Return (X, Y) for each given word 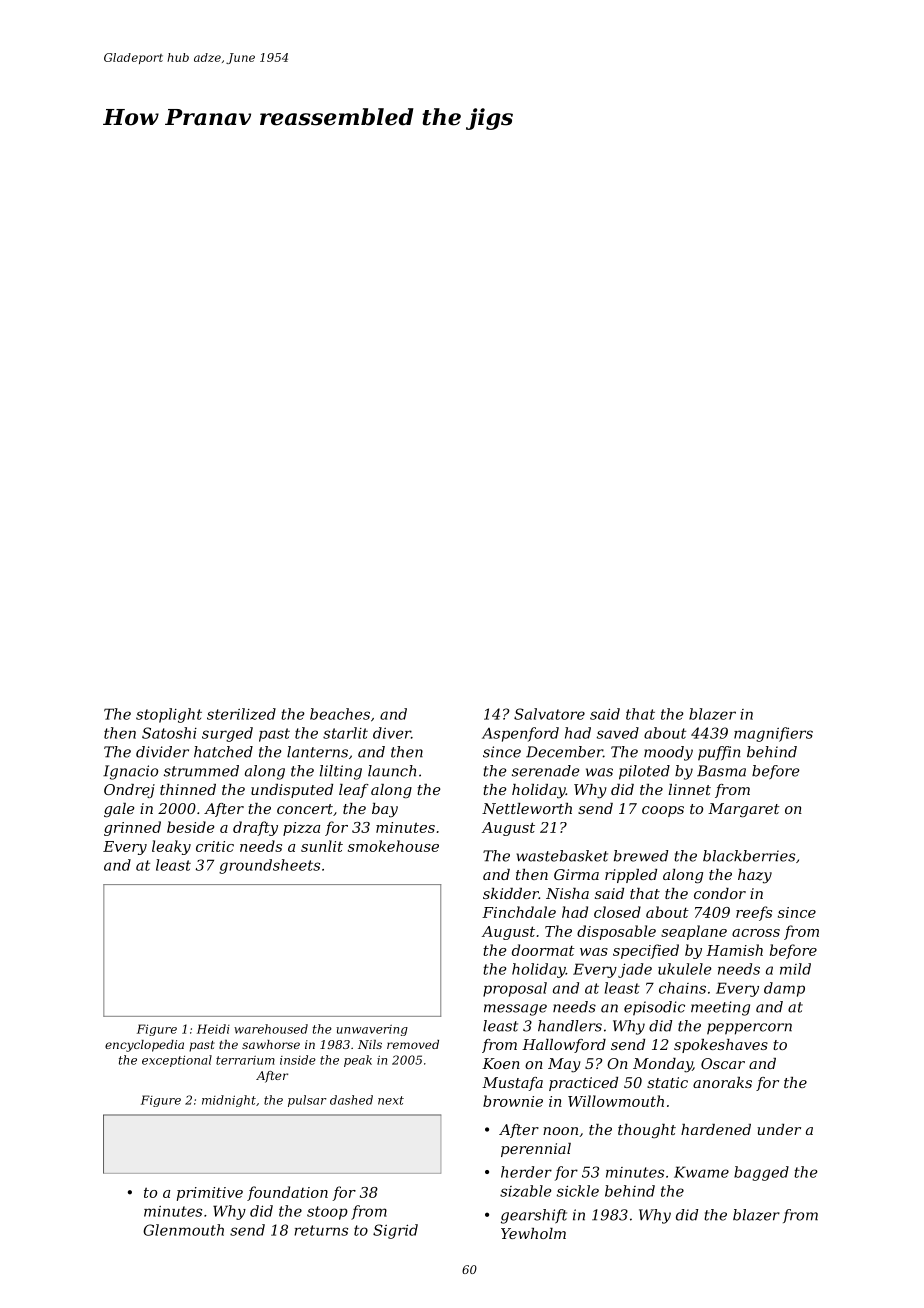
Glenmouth (183, 1230)
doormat (543, 950)
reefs (754, 913)
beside (190, 827)
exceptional (177, 1061)
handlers (570, 1026)
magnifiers (773, 734)
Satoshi (169, 733)
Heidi (213, 1029)
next (391, 1100)
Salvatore (549, 714)
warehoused (271, 1029)
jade (635, 970)
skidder (511, 893)
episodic (654, 1008)
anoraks (722, 1082)
